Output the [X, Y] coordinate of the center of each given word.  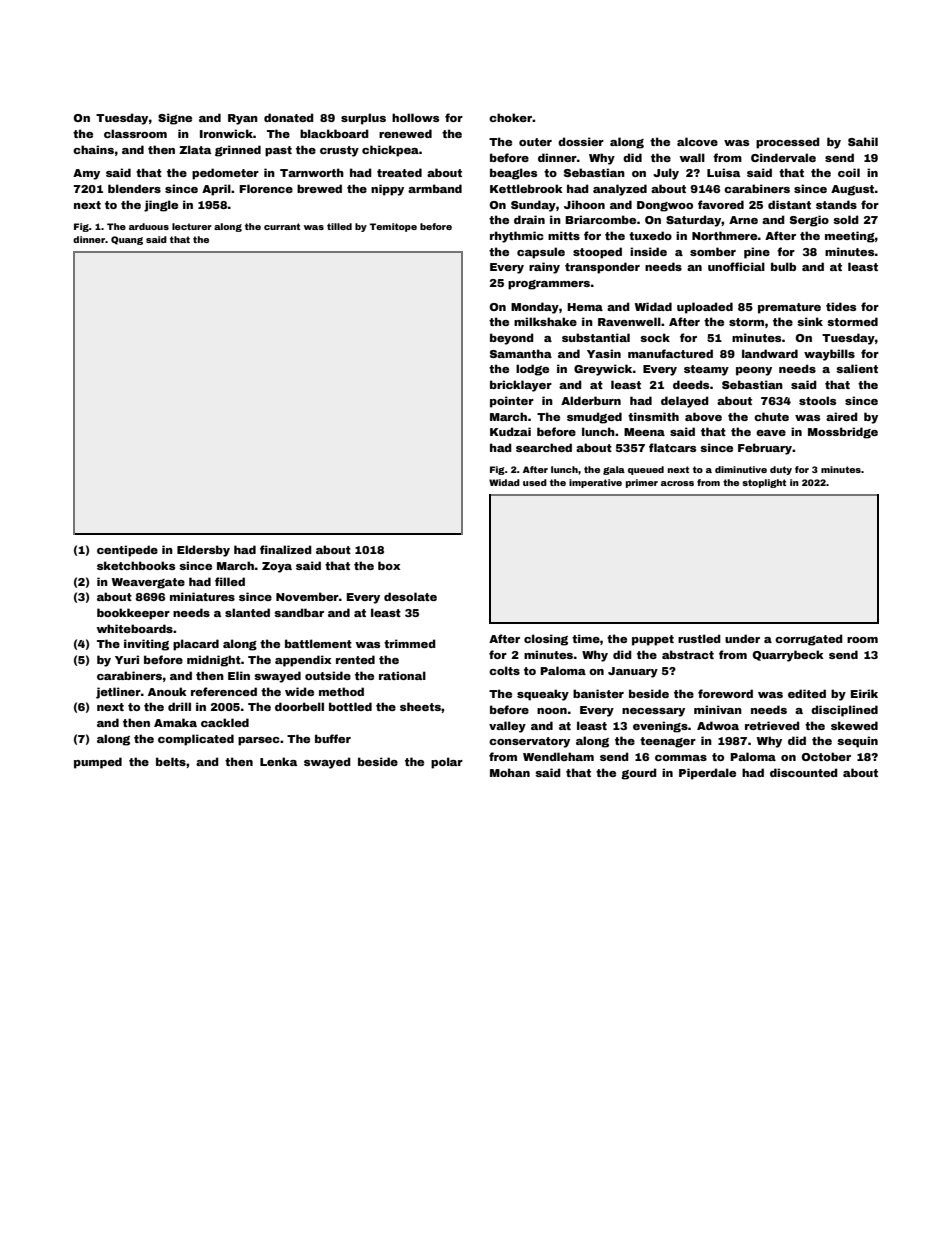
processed [788, 143]
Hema [585, 307]
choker [510, 117]
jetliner [118, 693]
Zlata [195, 149]
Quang [127, 240]
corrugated [809, 640]
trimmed [410, 643]
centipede [127, 551]
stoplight [764, 483]
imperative [595, 483]
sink [810, 321]
